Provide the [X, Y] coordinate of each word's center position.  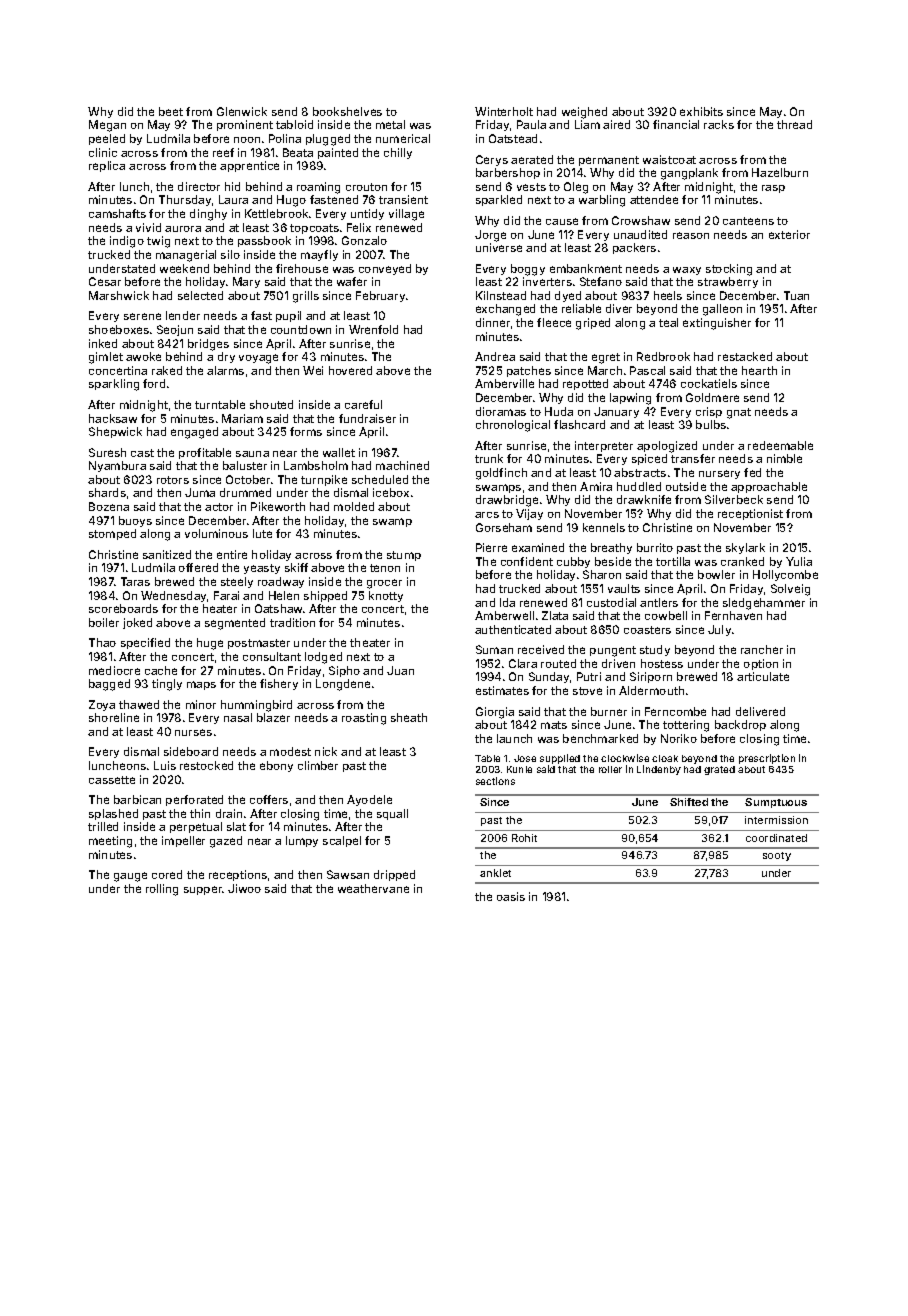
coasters [647, 630]
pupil [288, 316]
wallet [339, 452]
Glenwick [242, 111]
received [541, 649]
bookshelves [347, 111]
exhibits [701, 111]
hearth [759, 370]
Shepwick [115, 432]
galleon [722, 310]
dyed [568, 296]
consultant [272, 656]
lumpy [302, 841]
